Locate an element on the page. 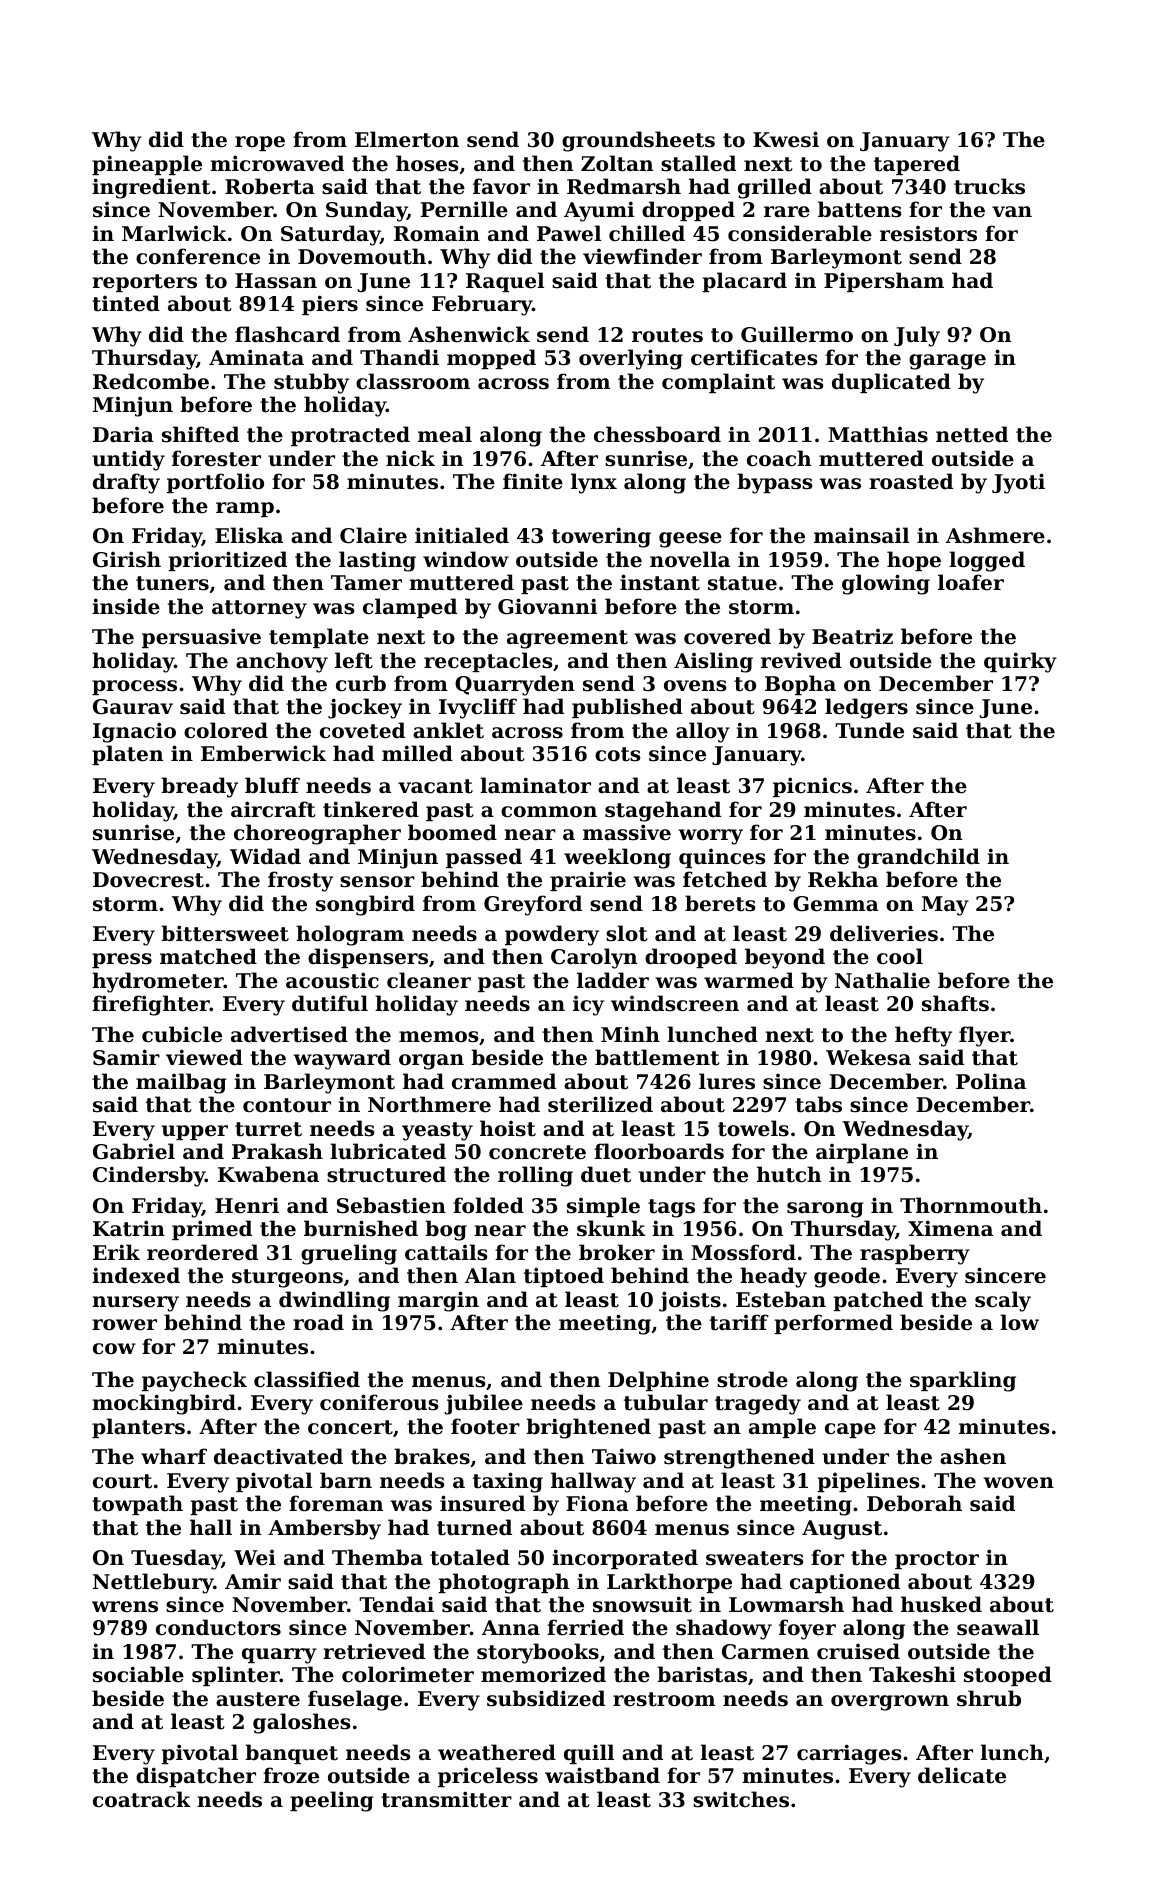 The width and height of the page is (1150, 1895). Fiona is located at coordinates (597, 1503).
